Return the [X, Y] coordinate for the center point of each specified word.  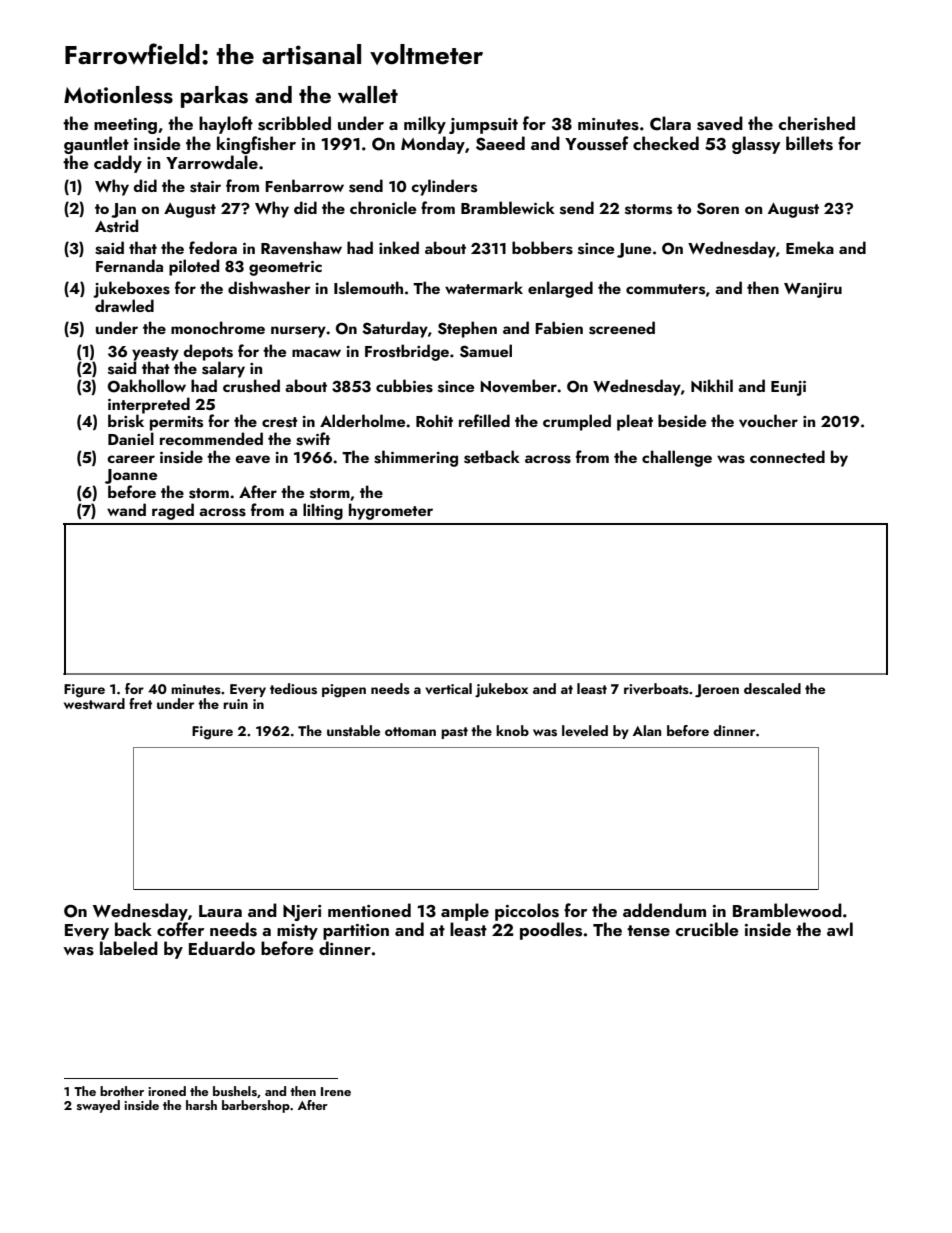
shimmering [416, 458]
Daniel [131, 438]
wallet [368, 94]
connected [787, 456]
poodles [551, 931]
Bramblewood [787, 910]
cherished [817, 123]
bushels [235, 1091]
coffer [180, 929]
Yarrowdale [212, 162]
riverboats [656, 689]
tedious [293, 689]
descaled [772, 689]
